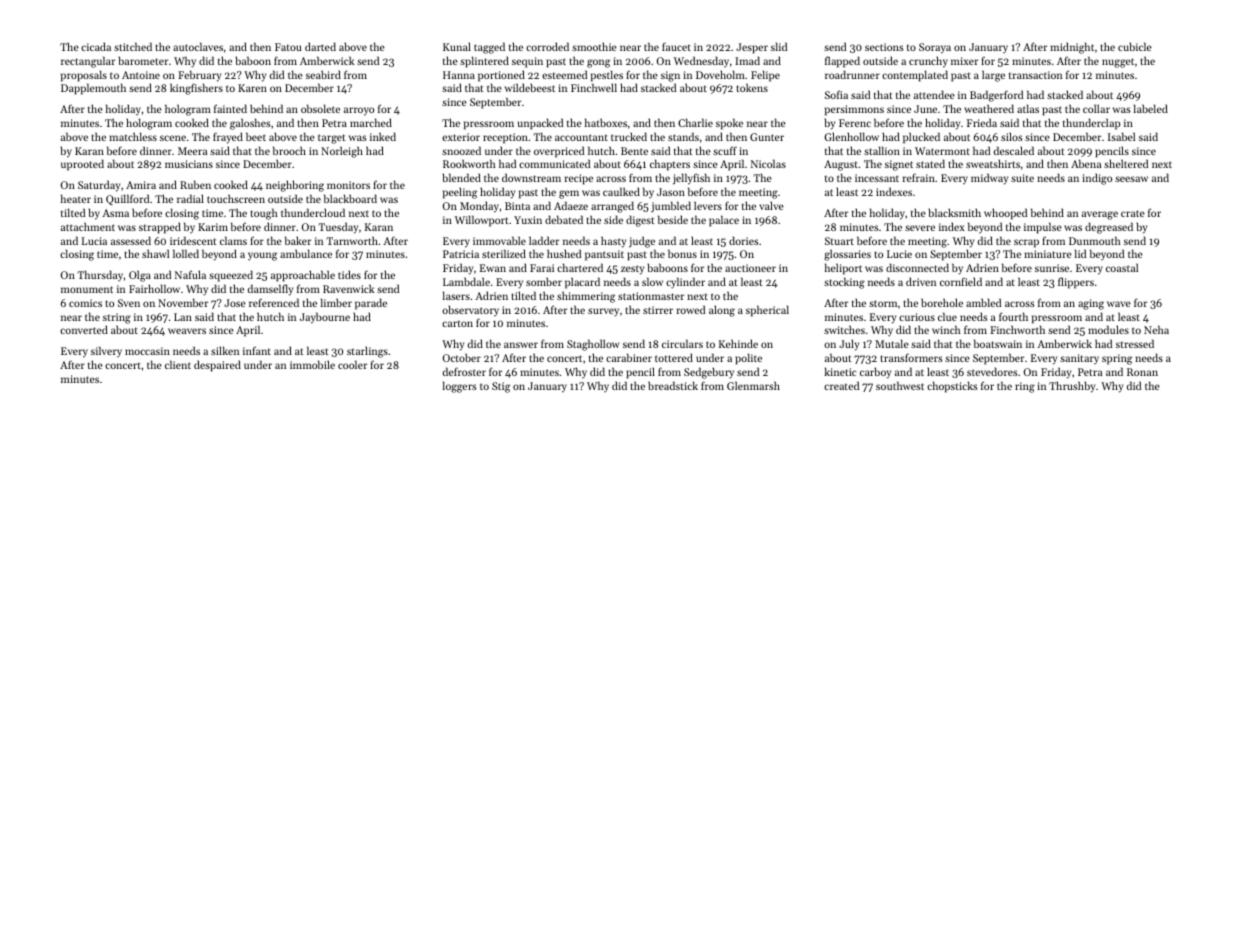 The height and width of the page is (952, 1233). What do you see at coordinates (670, 165) in the page?
I see `chapters` at bounding box center [670, 165].
